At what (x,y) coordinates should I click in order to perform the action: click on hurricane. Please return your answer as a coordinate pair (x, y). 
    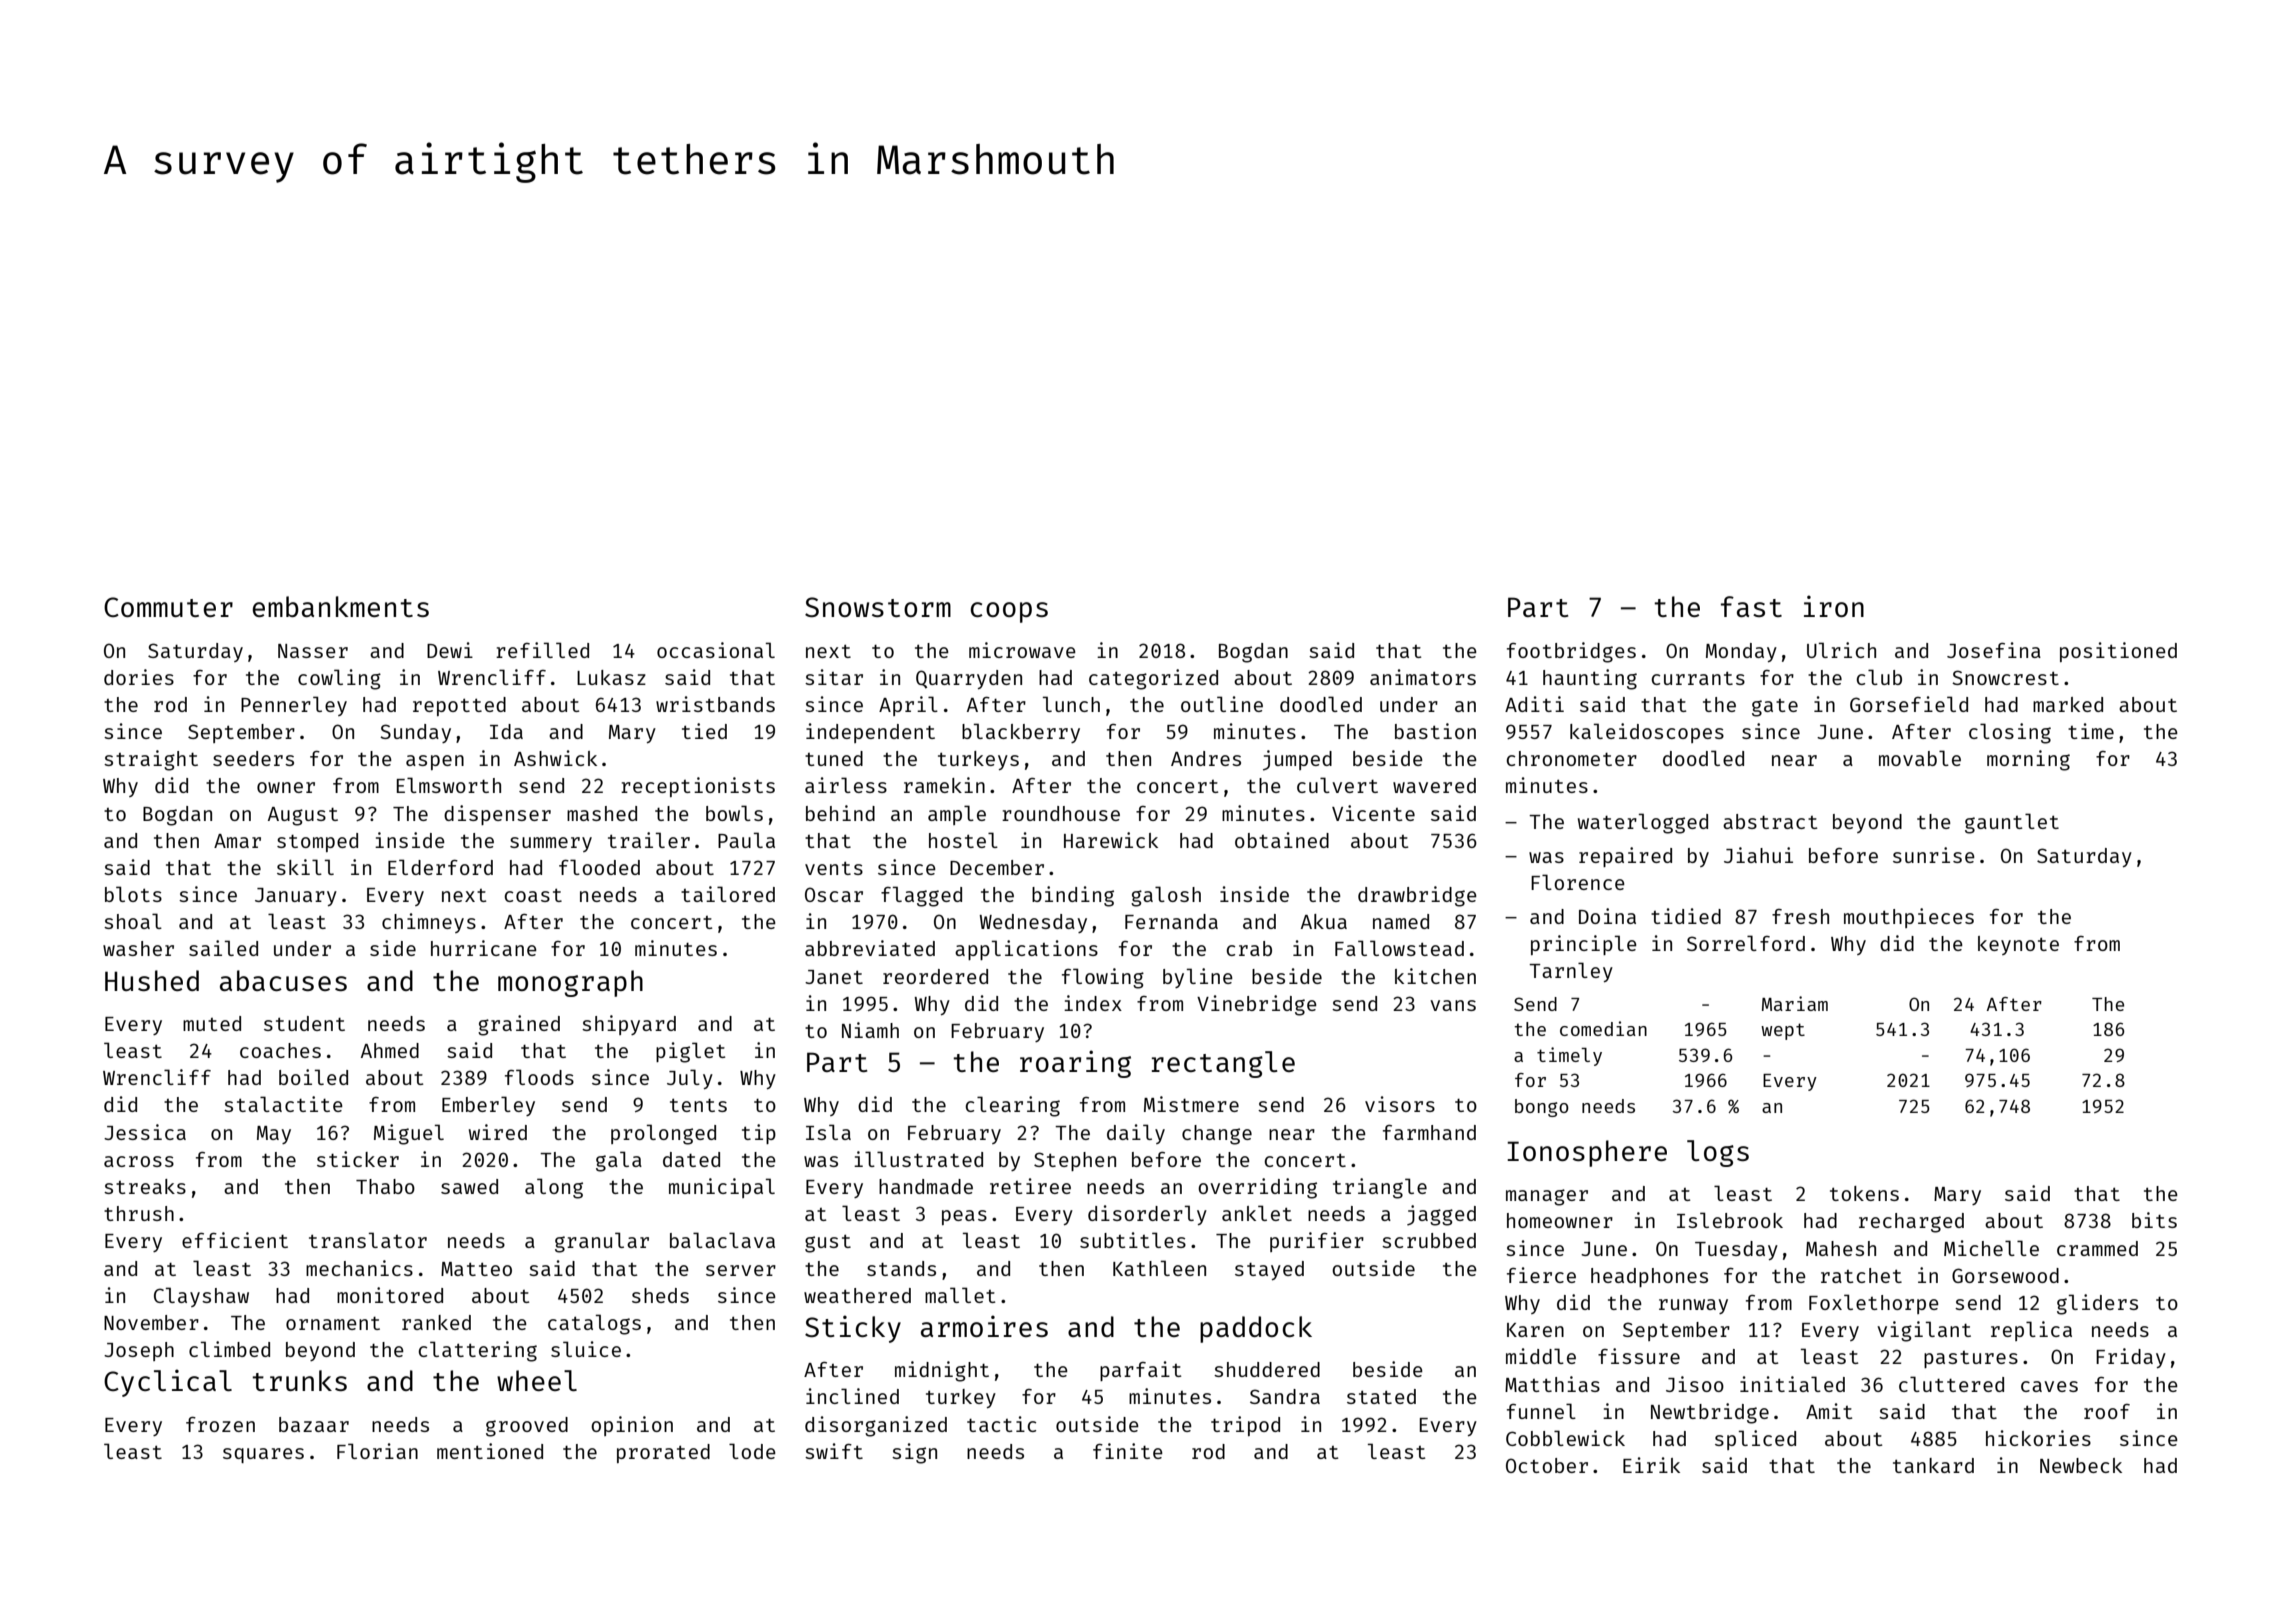
    Looking at the image, I should click on (484, 948).
